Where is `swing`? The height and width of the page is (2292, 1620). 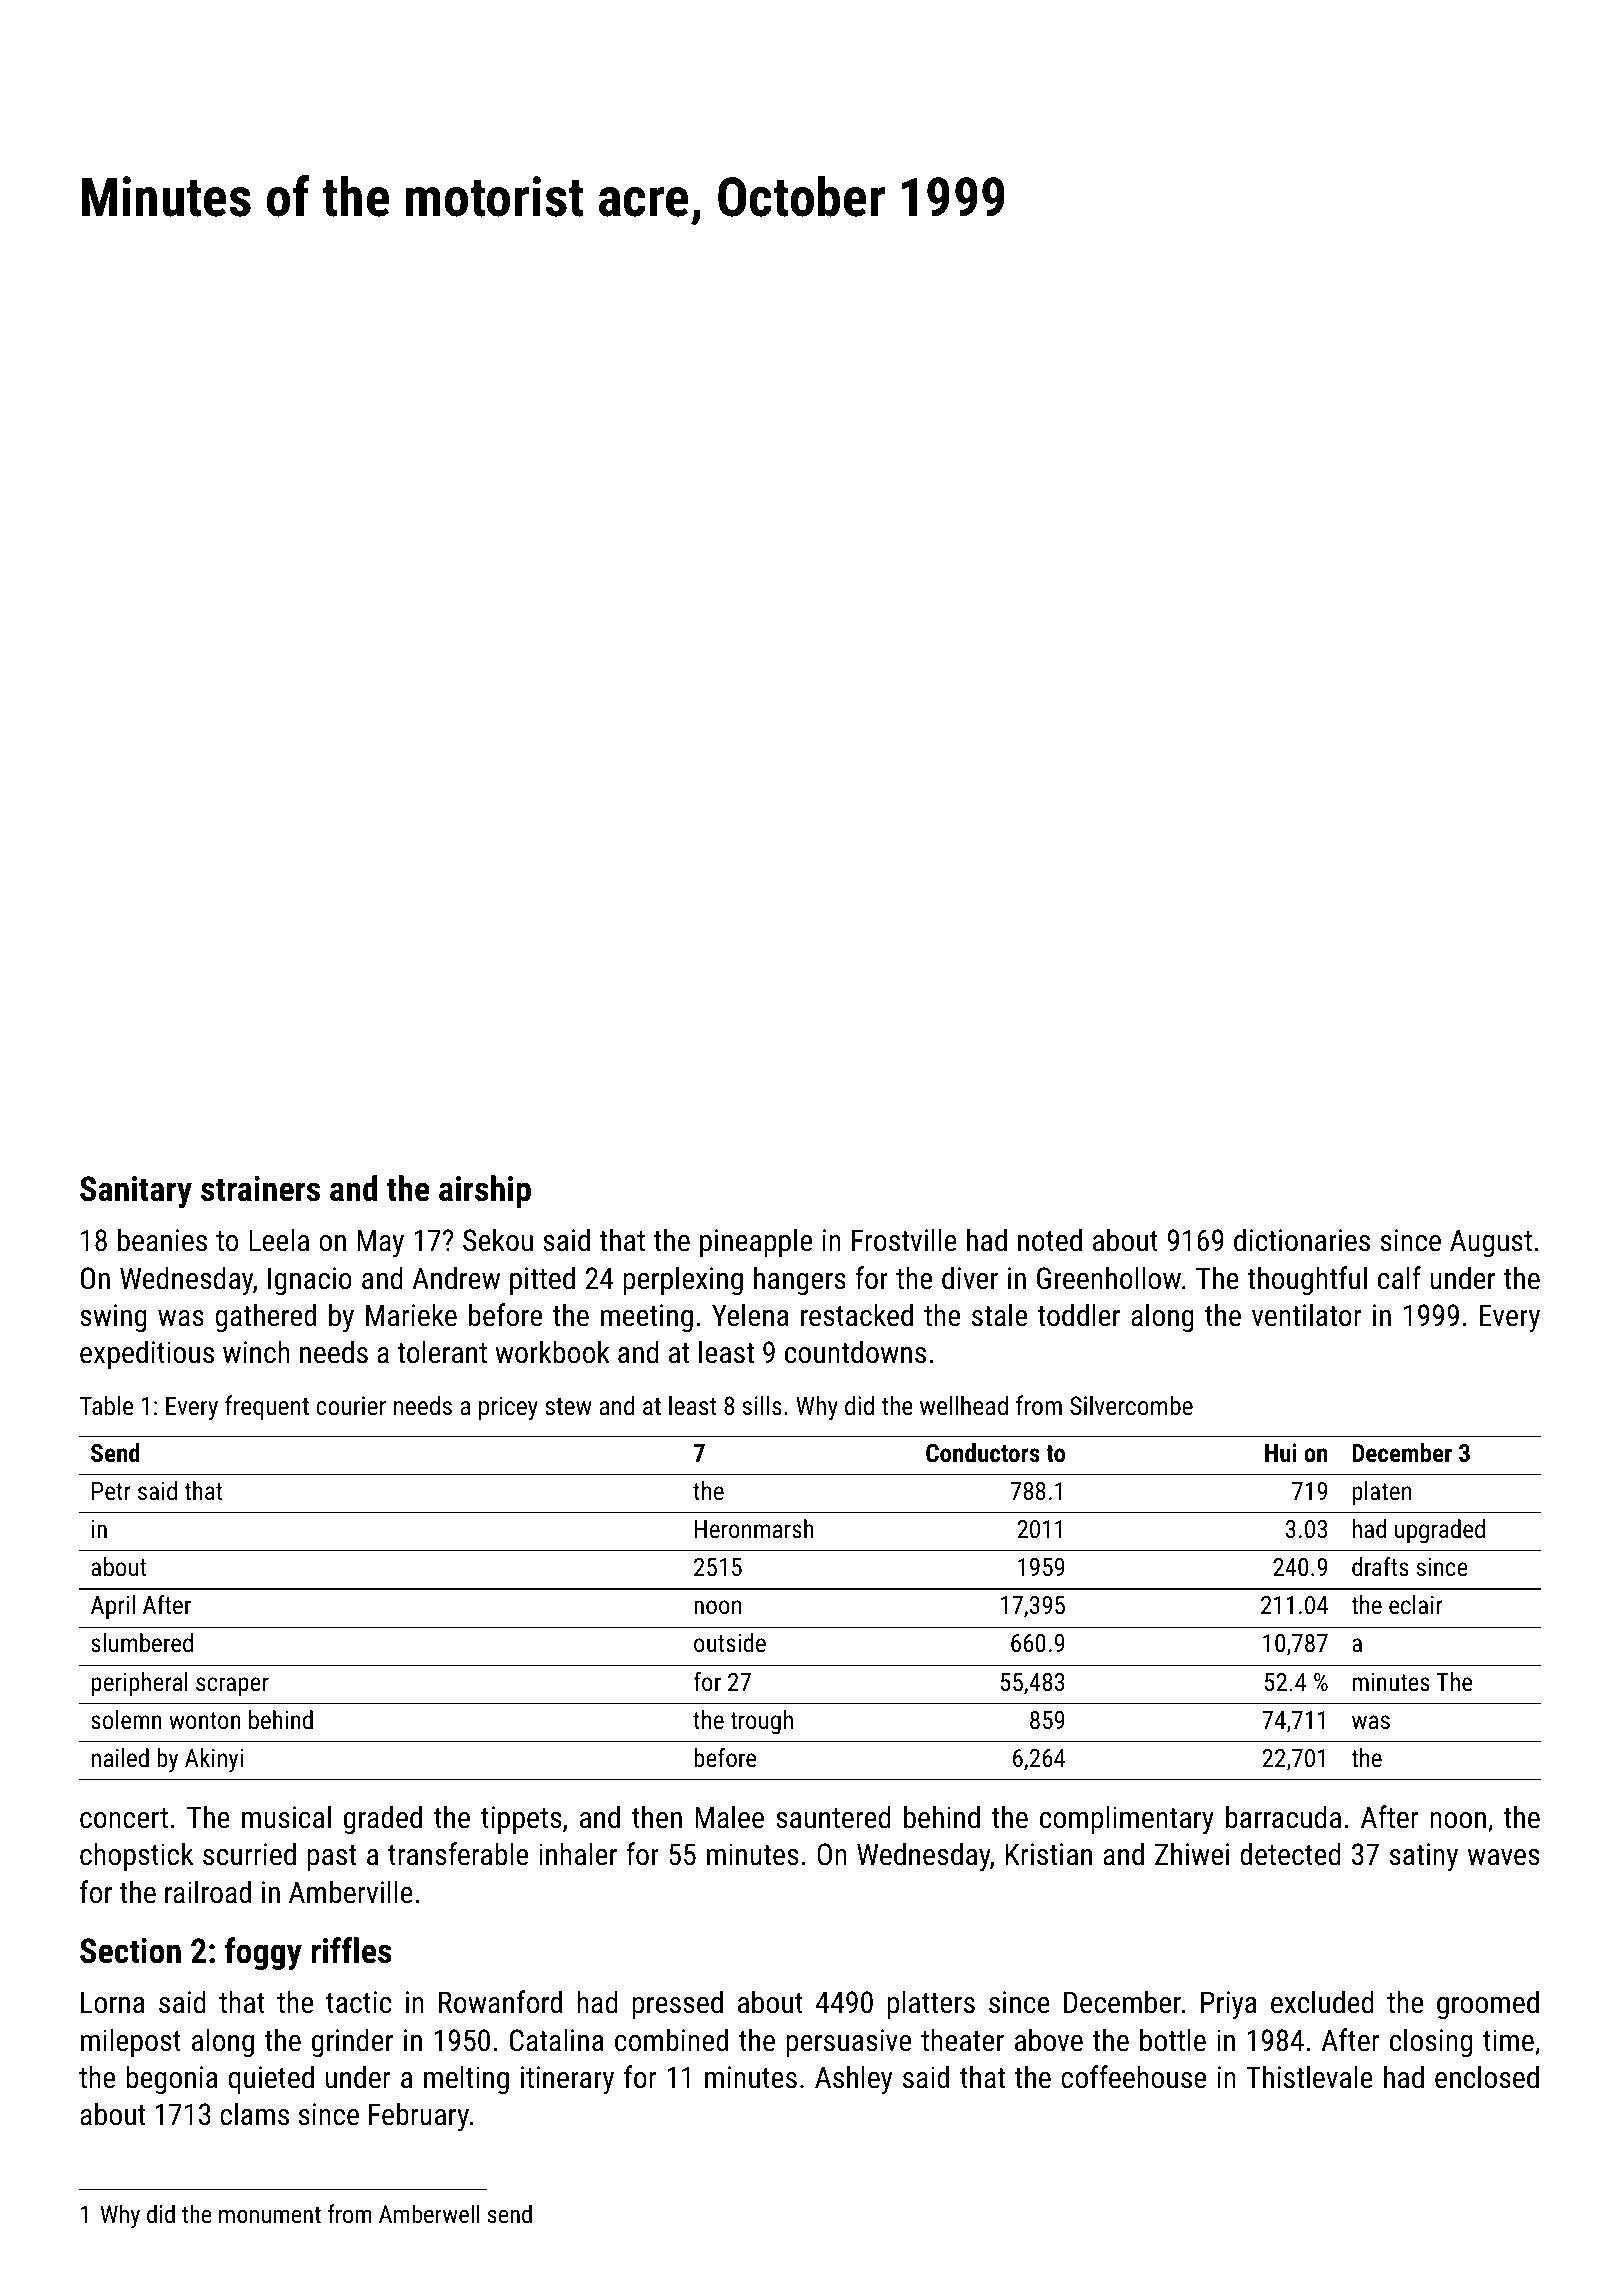
swing is located at coordinates (113, 1318).
